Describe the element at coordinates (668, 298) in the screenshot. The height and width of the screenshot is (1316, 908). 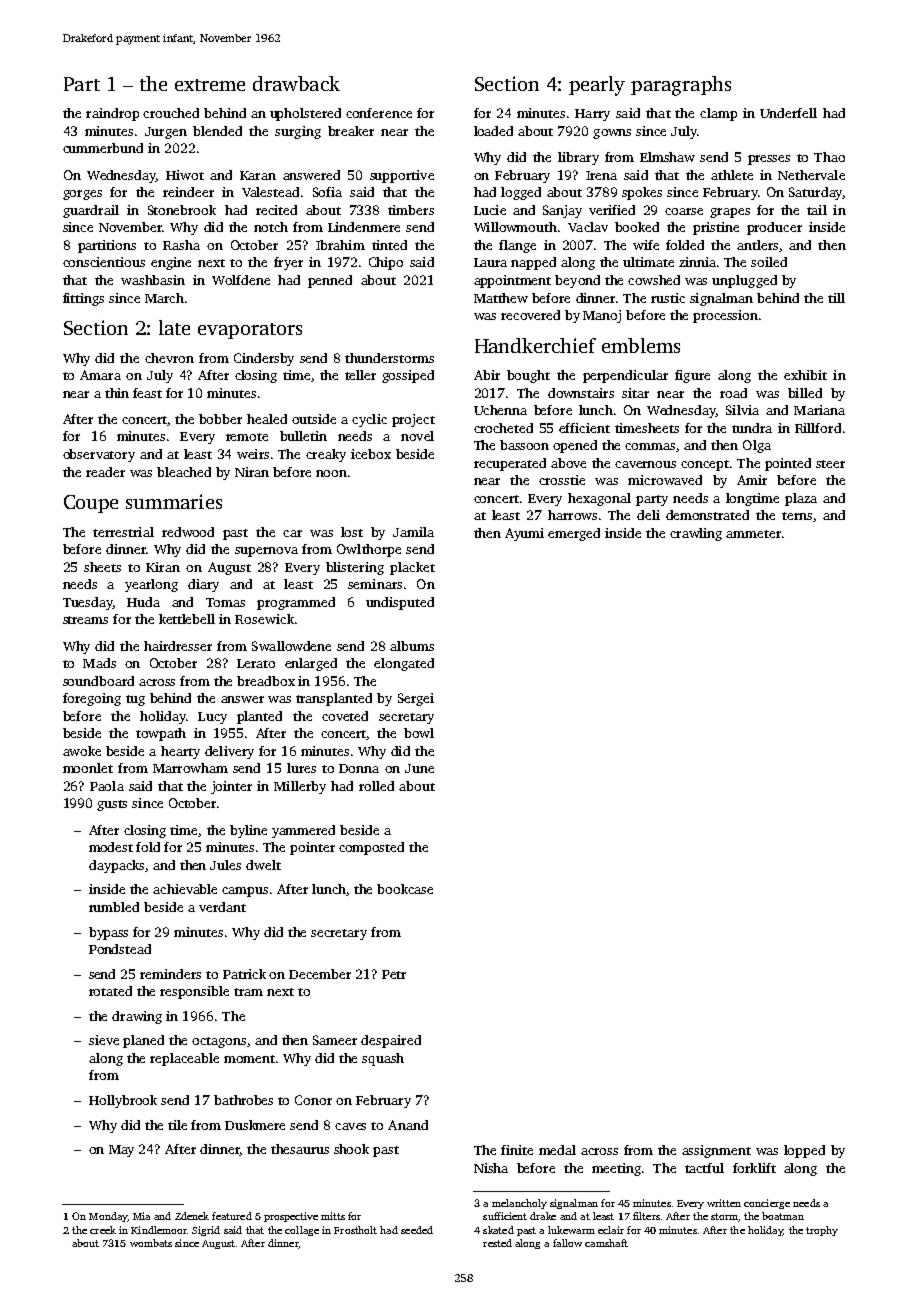
I see `rustic` at that location.
